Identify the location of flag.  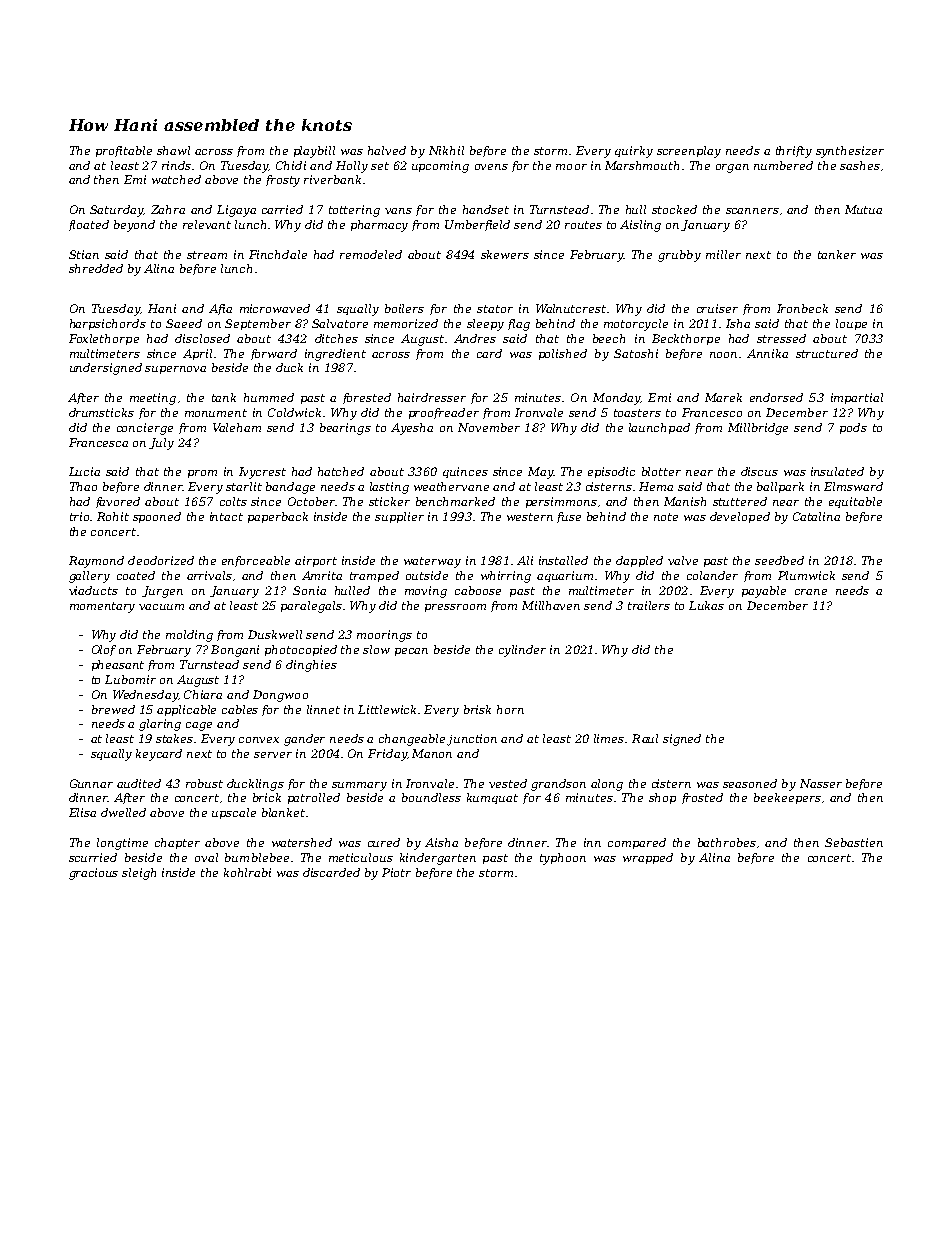
(519, 325).
